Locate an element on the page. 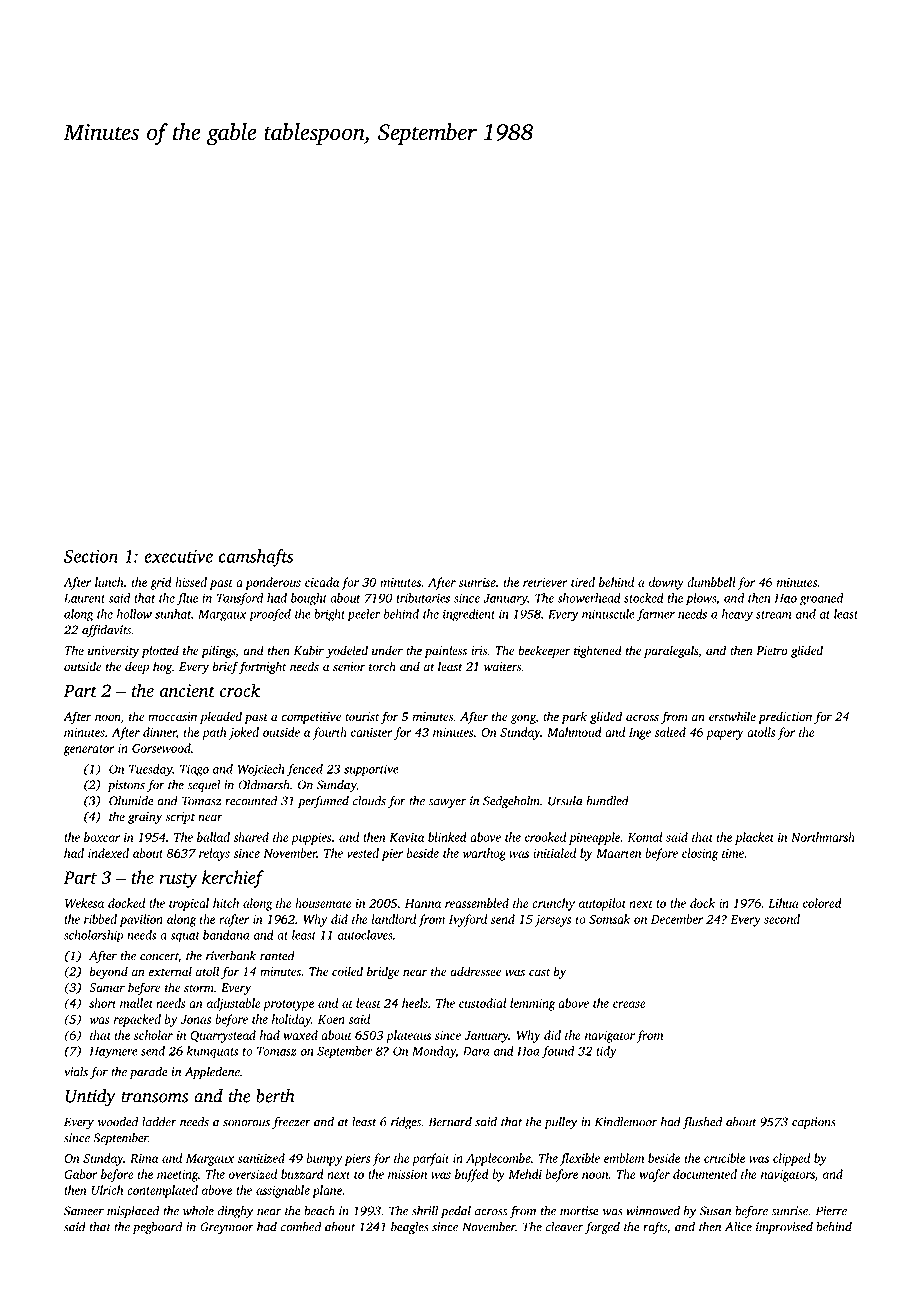 The height and width of the page is (1308, 924). Section is located at coordinates (91, 556).
